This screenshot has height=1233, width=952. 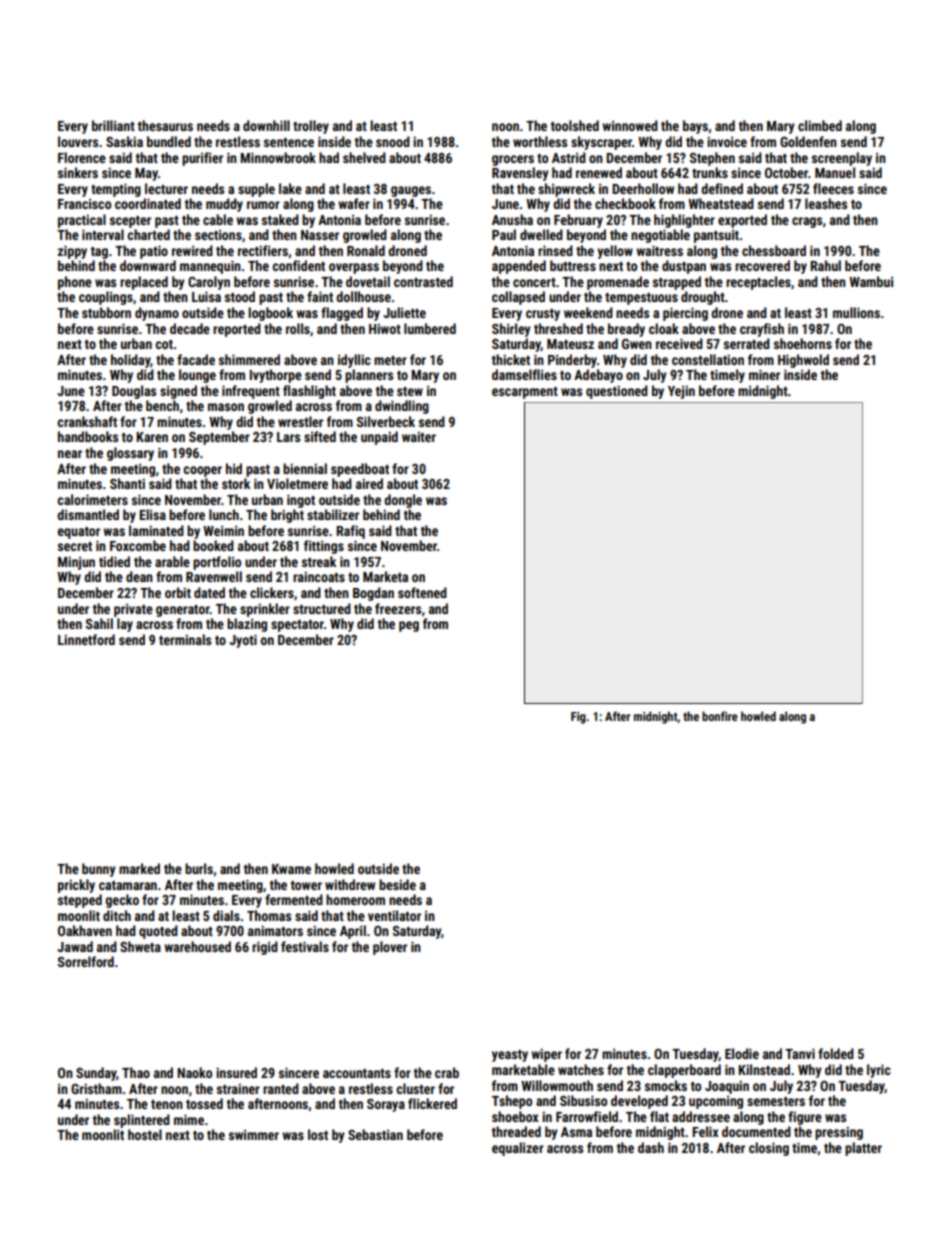 What do you see at coordinates (70, 454) in the screenshot?
I see `near` at bounding box center [70, 454].
